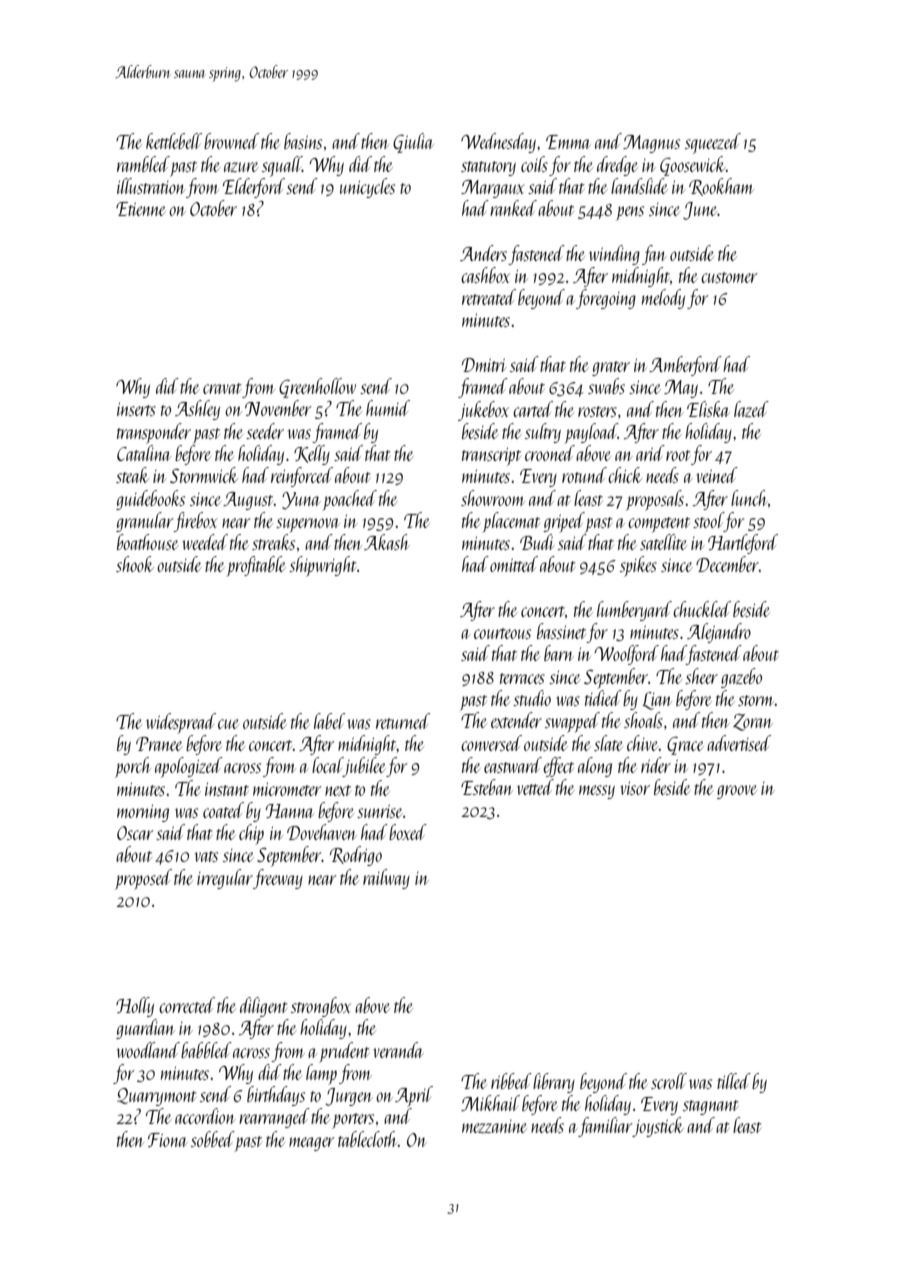 Image resolution: width=897 pixels, height=1273 pixels. I want to click on freeway, so click(278, 879).
